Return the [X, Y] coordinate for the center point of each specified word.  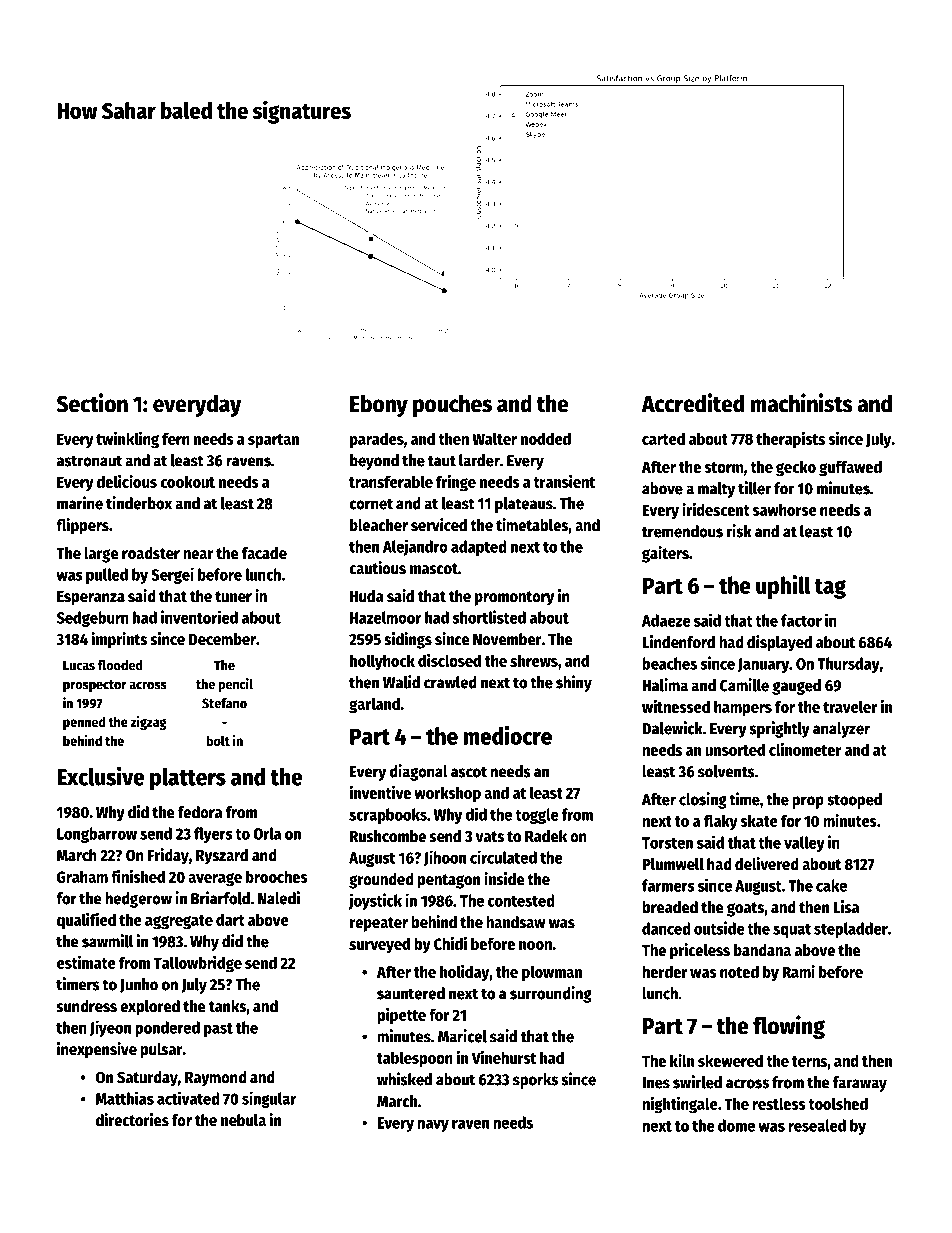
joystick [375, 901]
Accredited [692, 403]
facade [264, 553]
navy [433, 1125]
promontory [514, 598]
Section [92, 403]
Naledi [279, 898]
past [218, 1030]
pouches [452, 405]
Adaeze [666, 620]
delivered [767, 864]
